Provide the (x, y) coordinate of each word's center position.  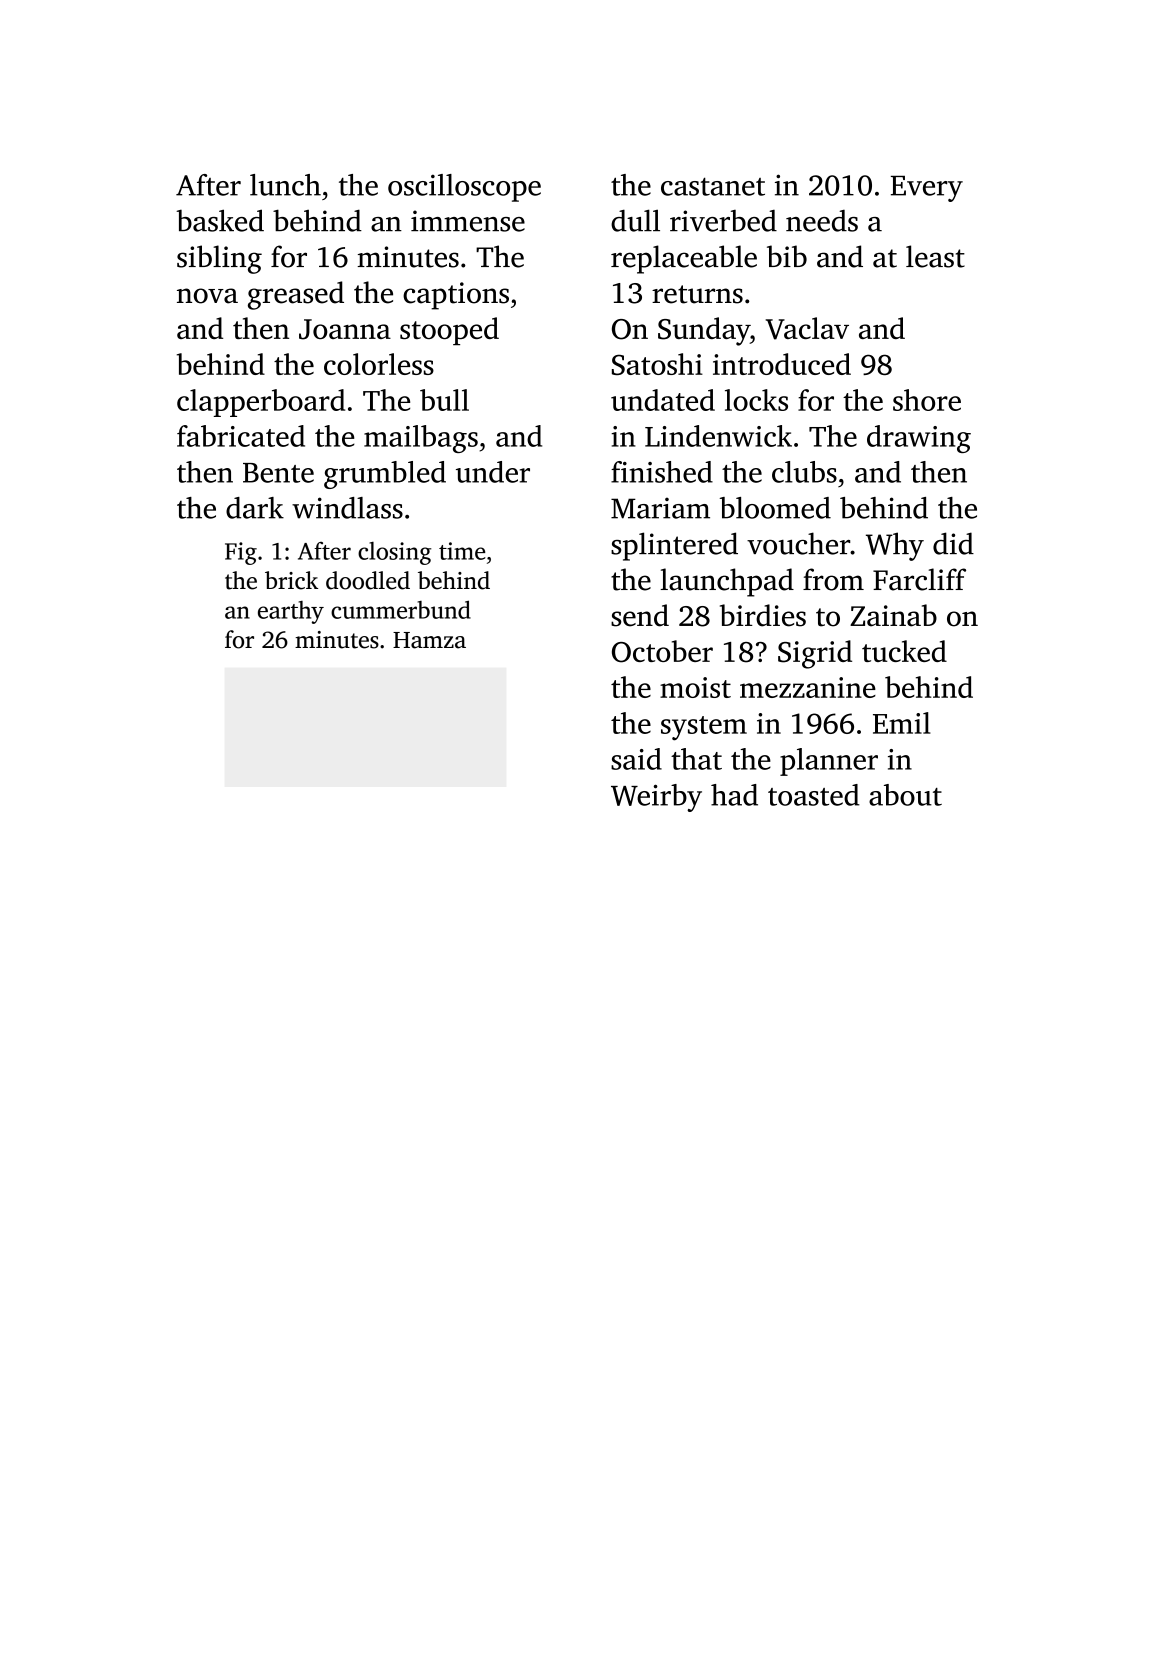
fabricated (241, 436)
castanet (713, 186)
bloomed (775, 508)
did (953, 543)
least (935, 256)
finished (662, 472)
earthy (291, 612)
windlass (347, 508)
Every (927, 189)
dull (635, 220)
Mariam (660, 508)
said (636, 759)
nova (207, 296)
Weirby (656, 798)
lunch (285, 185)
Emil (902, 723)
